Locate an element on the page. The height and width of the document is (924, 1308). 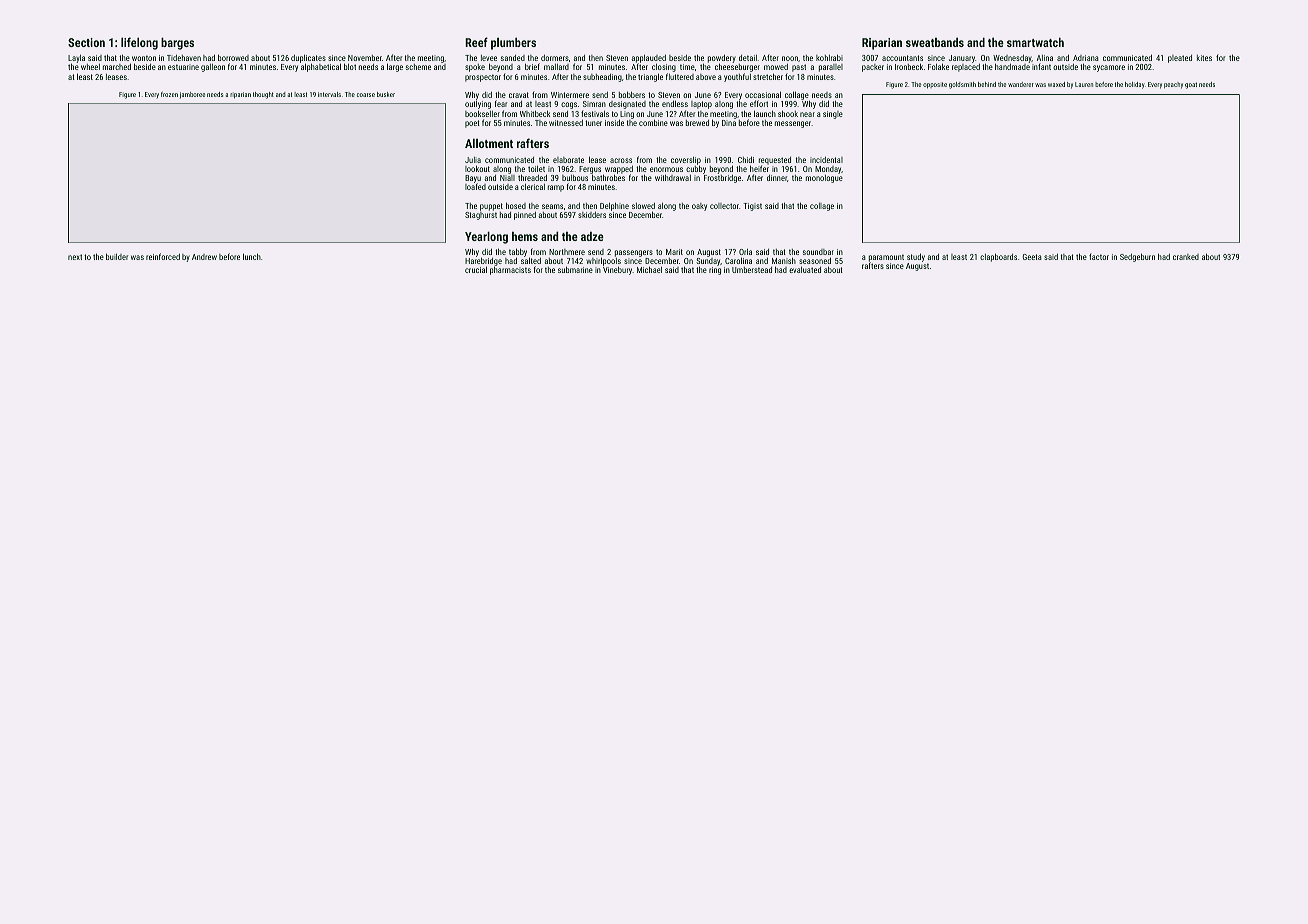
puppet is located at coordinates (491, 207).
